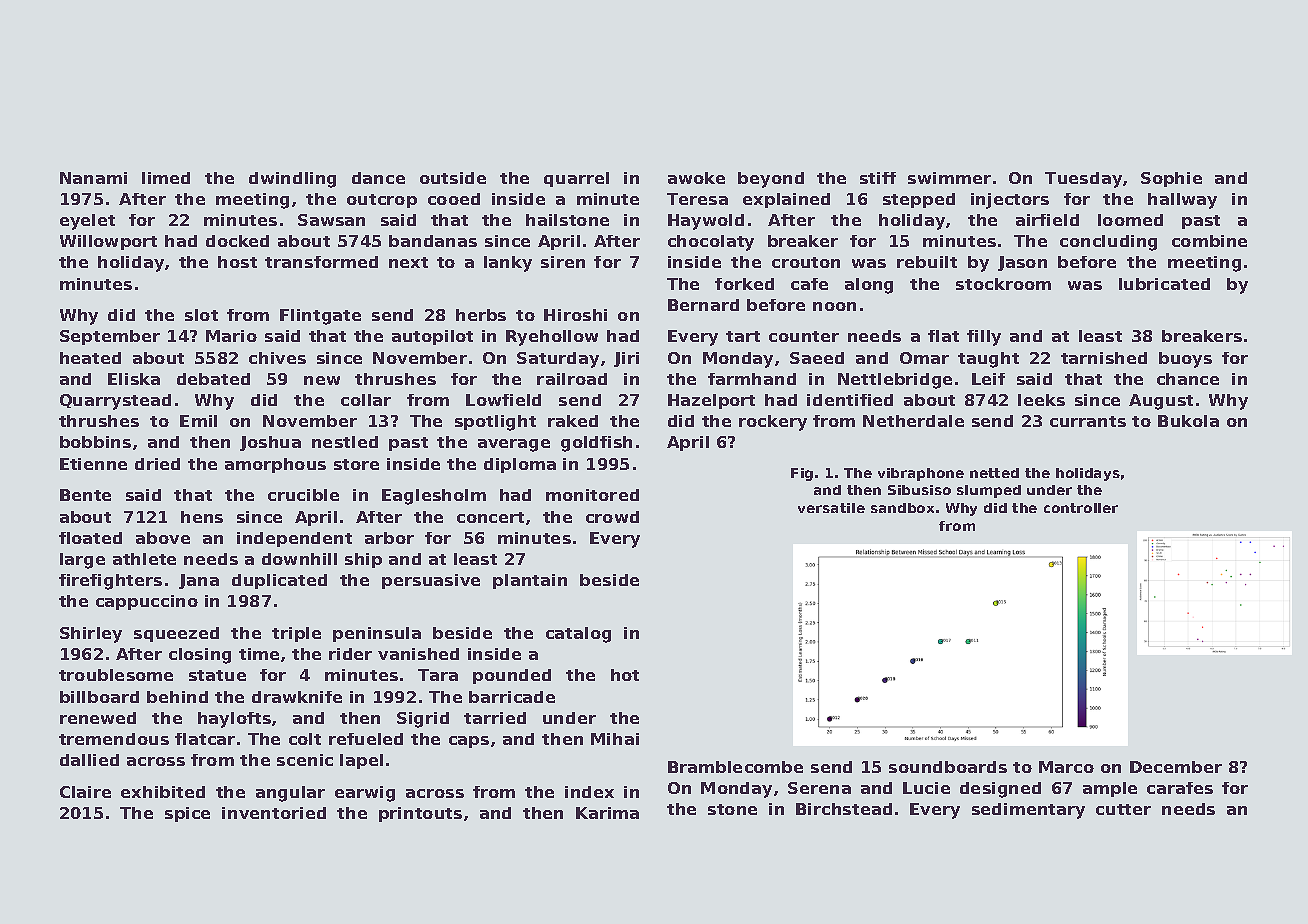 The width and height of the document is (1308, 924). Describe the element at coordinates (773, 423) in the document. I see `rockery` at that location.
